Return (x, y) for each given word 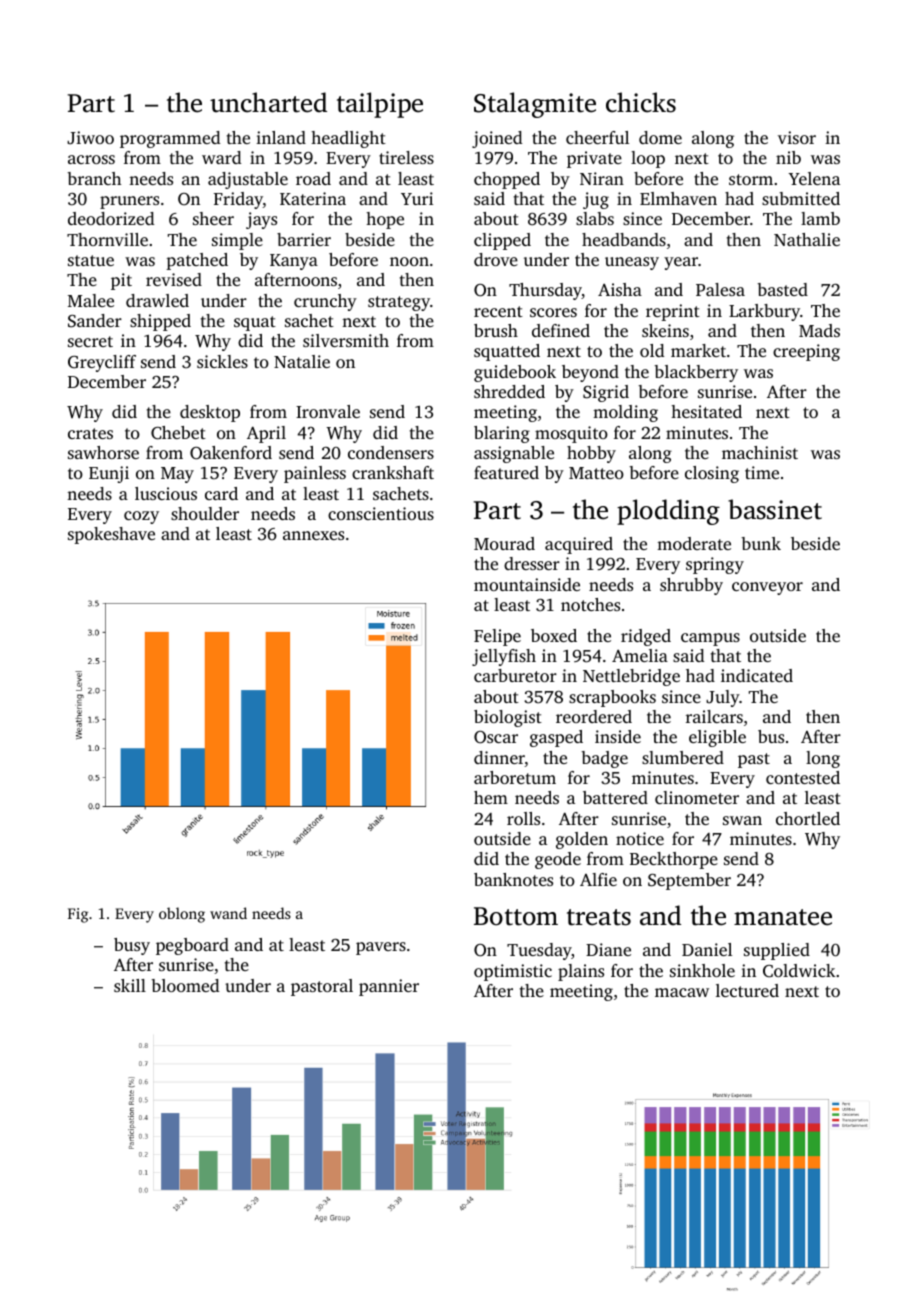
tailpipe (380, 105)
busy (132, 946)
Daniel (707, 949)
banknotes (513, 879)
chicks (641, 102)
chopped (507, 180)
